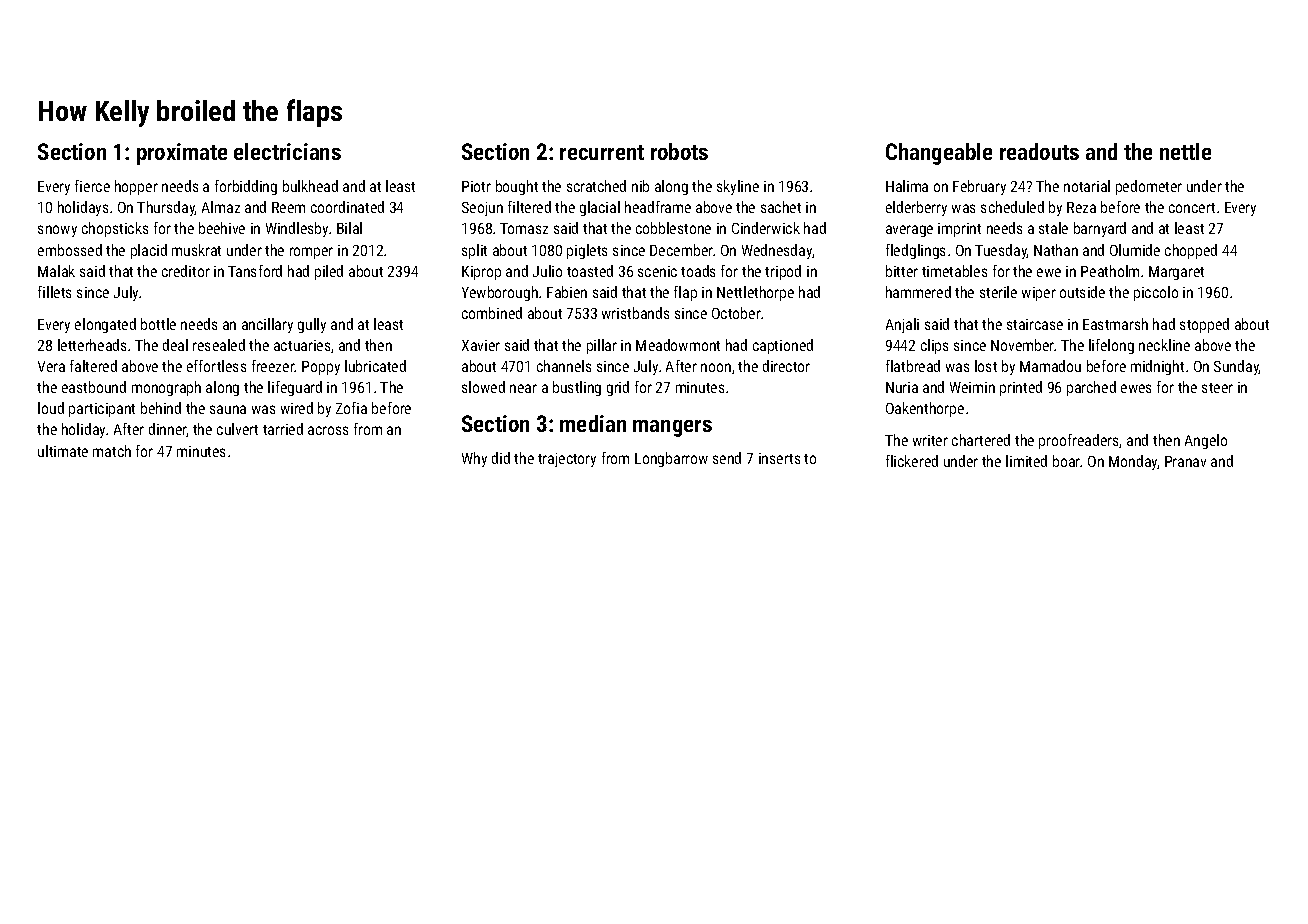  I want to click on hopper, so click(136, 187).
